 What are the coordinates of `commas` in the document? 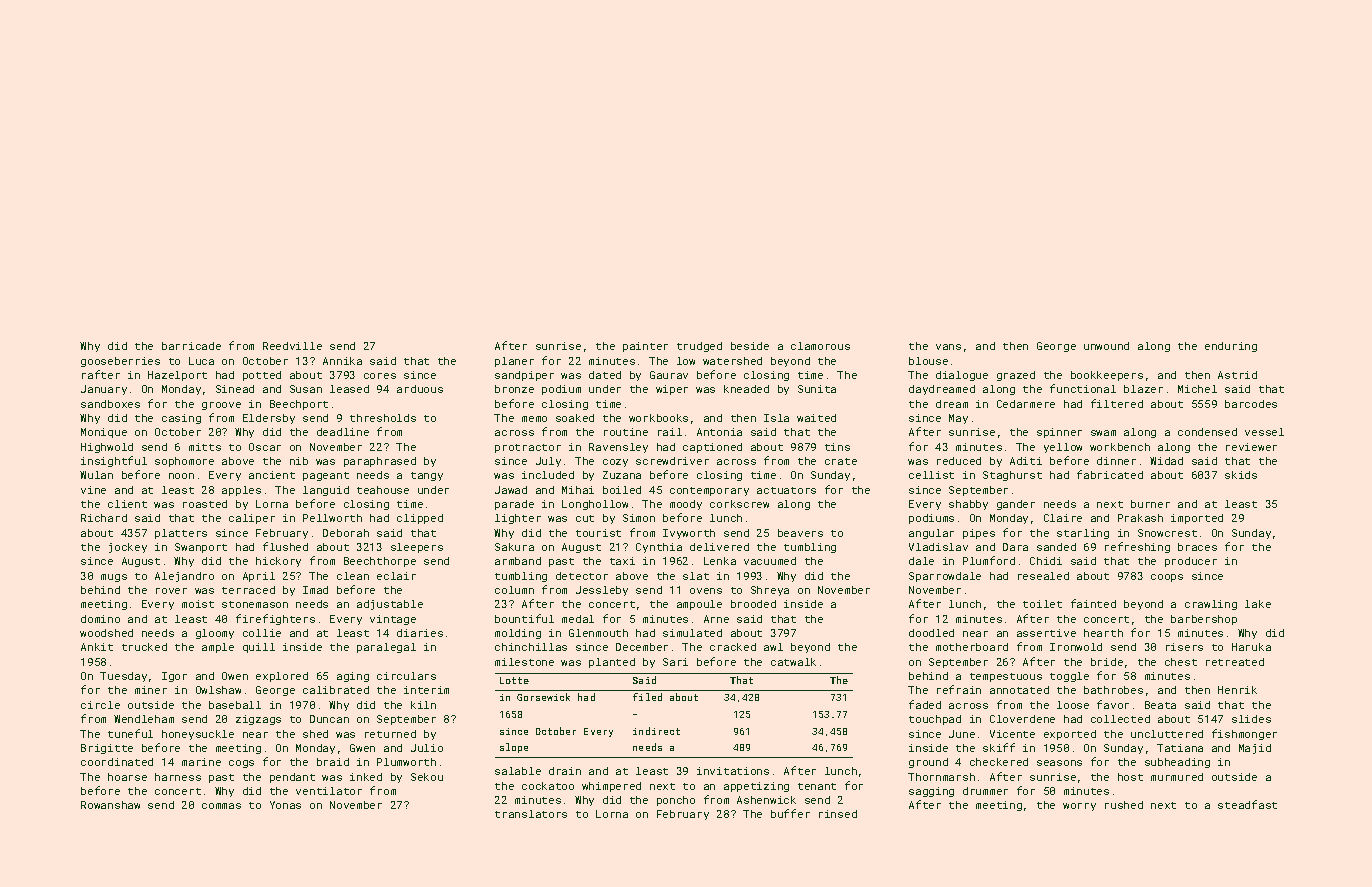 It's located at (221, 806).
